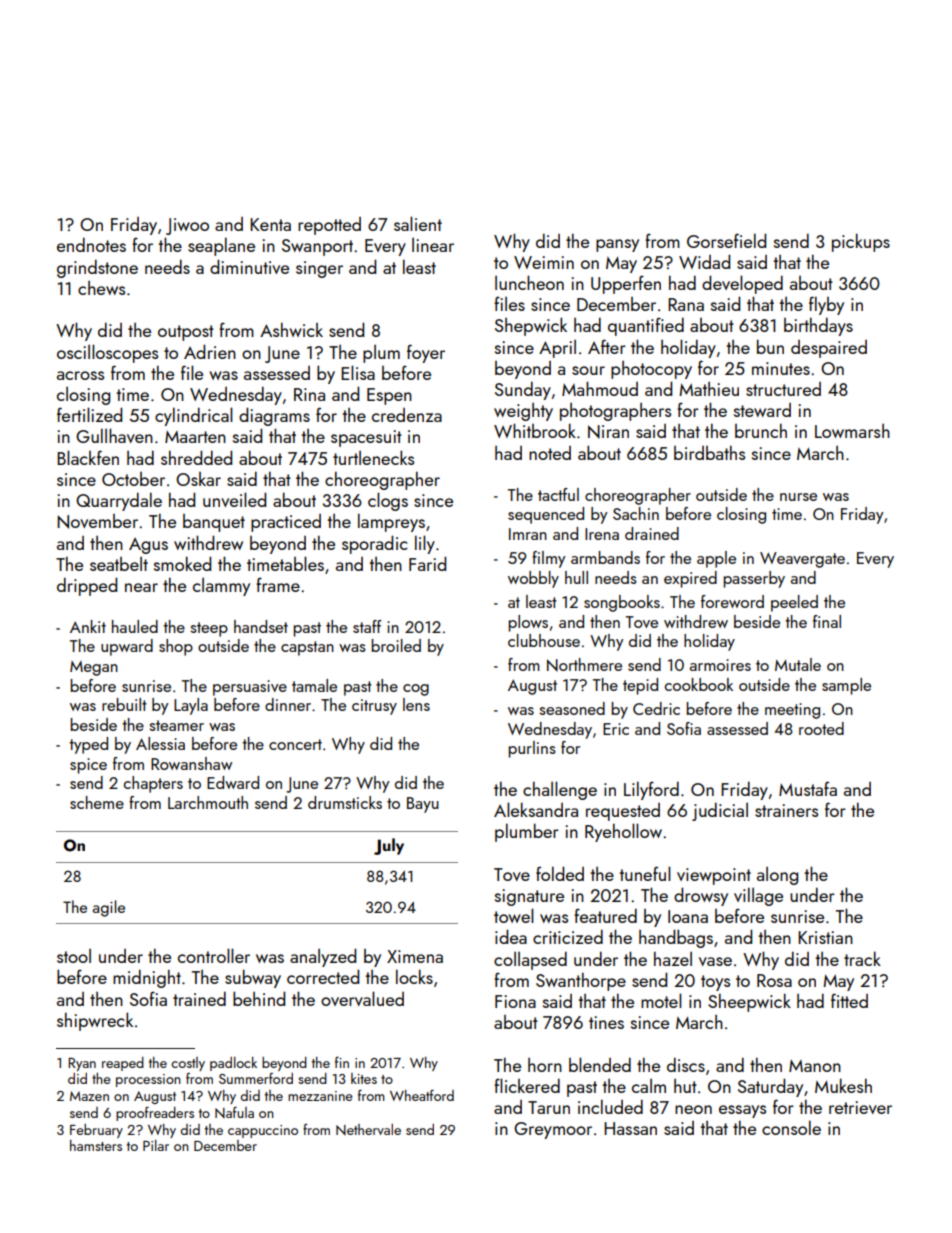  Describe the element at coordinates (374, 707) in the page. I see `citrusy` at that location.
